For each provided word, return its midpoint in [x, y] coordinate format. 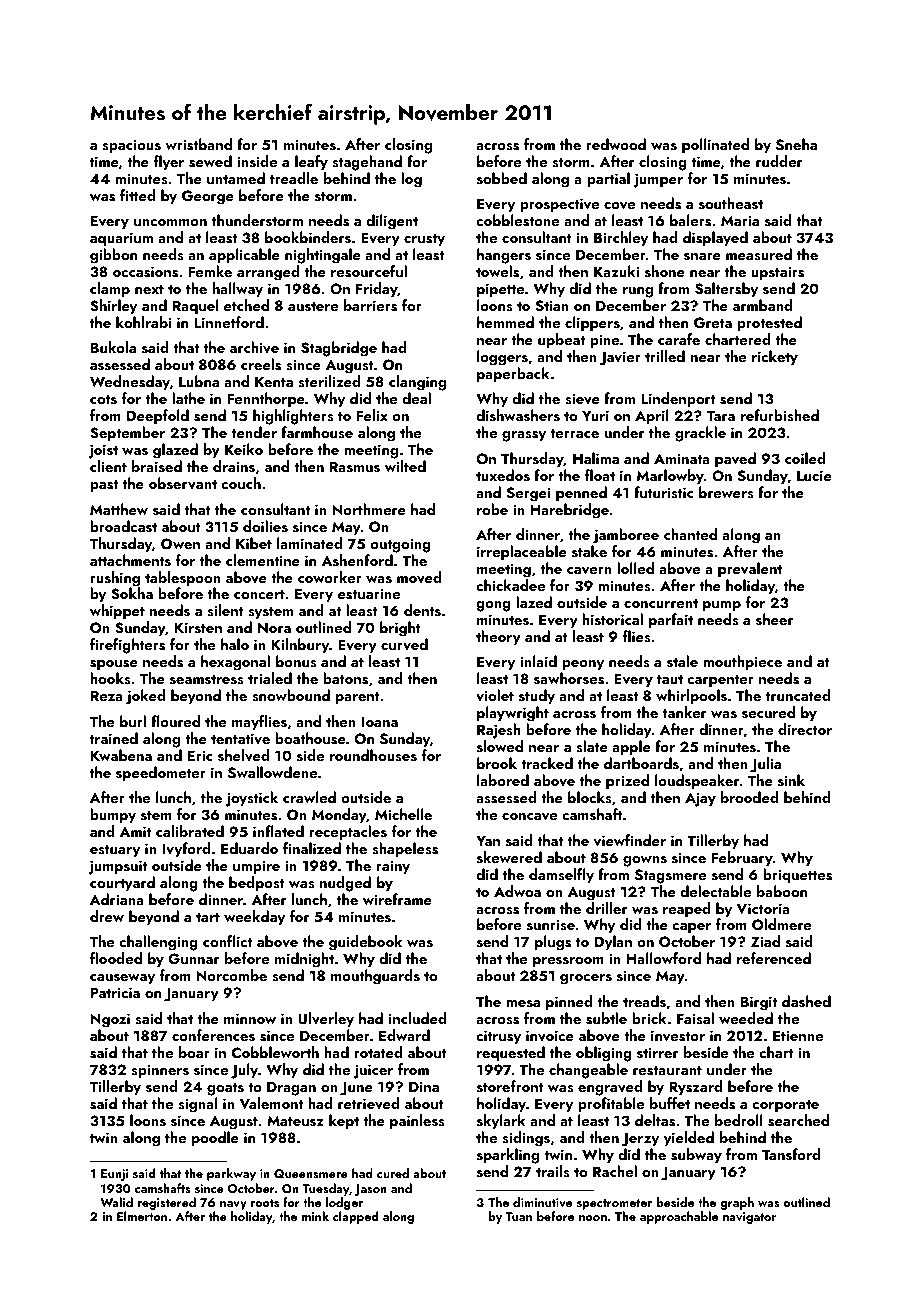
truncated [798, 695]
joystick [252, 799]
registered [166, 1203]
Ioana [380, 721]
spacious [131, 146]
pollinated [715, 146]
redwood [616, 144]
